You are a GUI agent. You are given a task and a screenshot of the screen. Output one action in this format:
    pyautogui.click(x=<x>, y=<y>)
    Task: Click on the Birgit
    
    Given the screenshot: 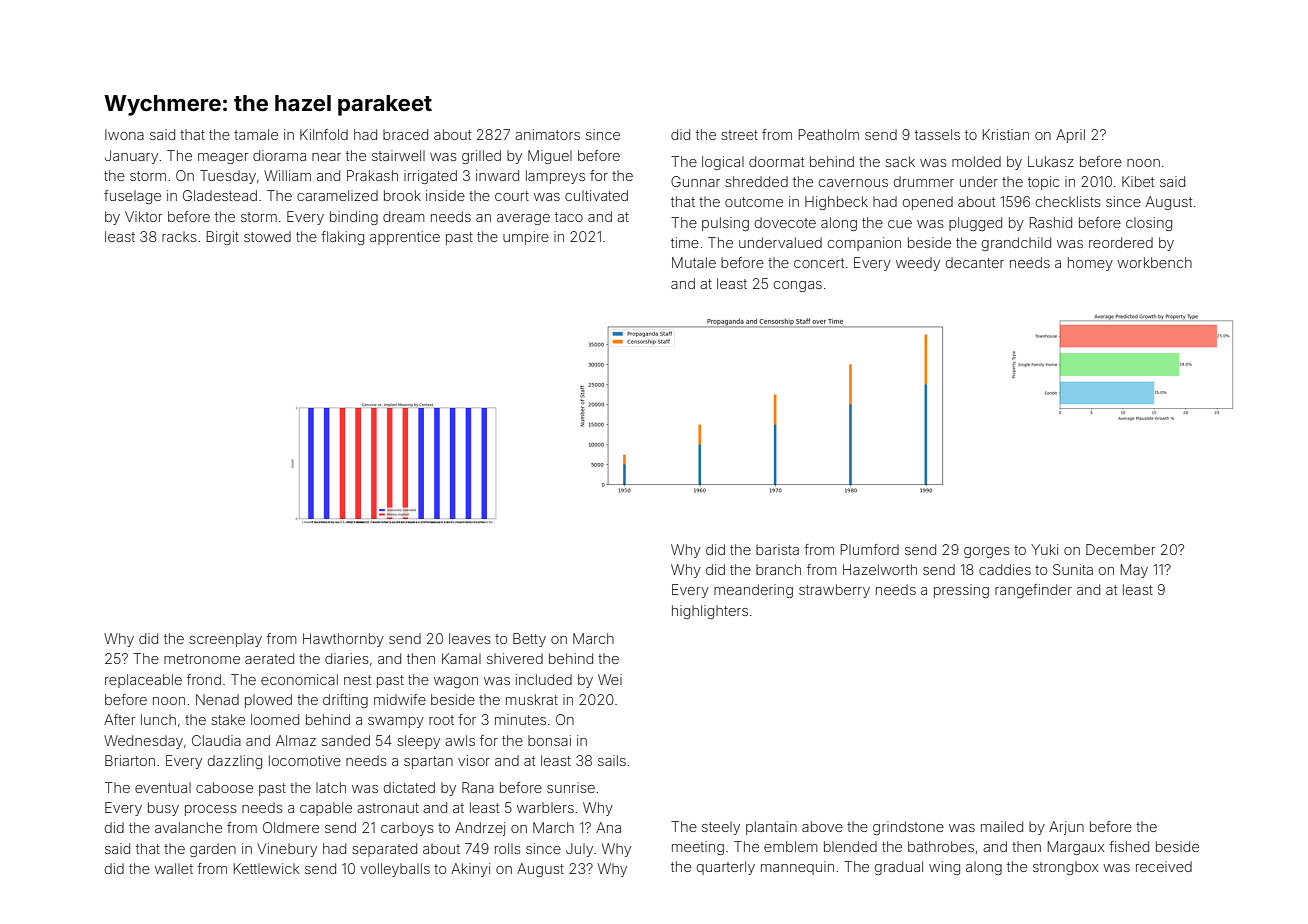 What is the action you would take?
    pyautogui.click(x=223, y=238)
